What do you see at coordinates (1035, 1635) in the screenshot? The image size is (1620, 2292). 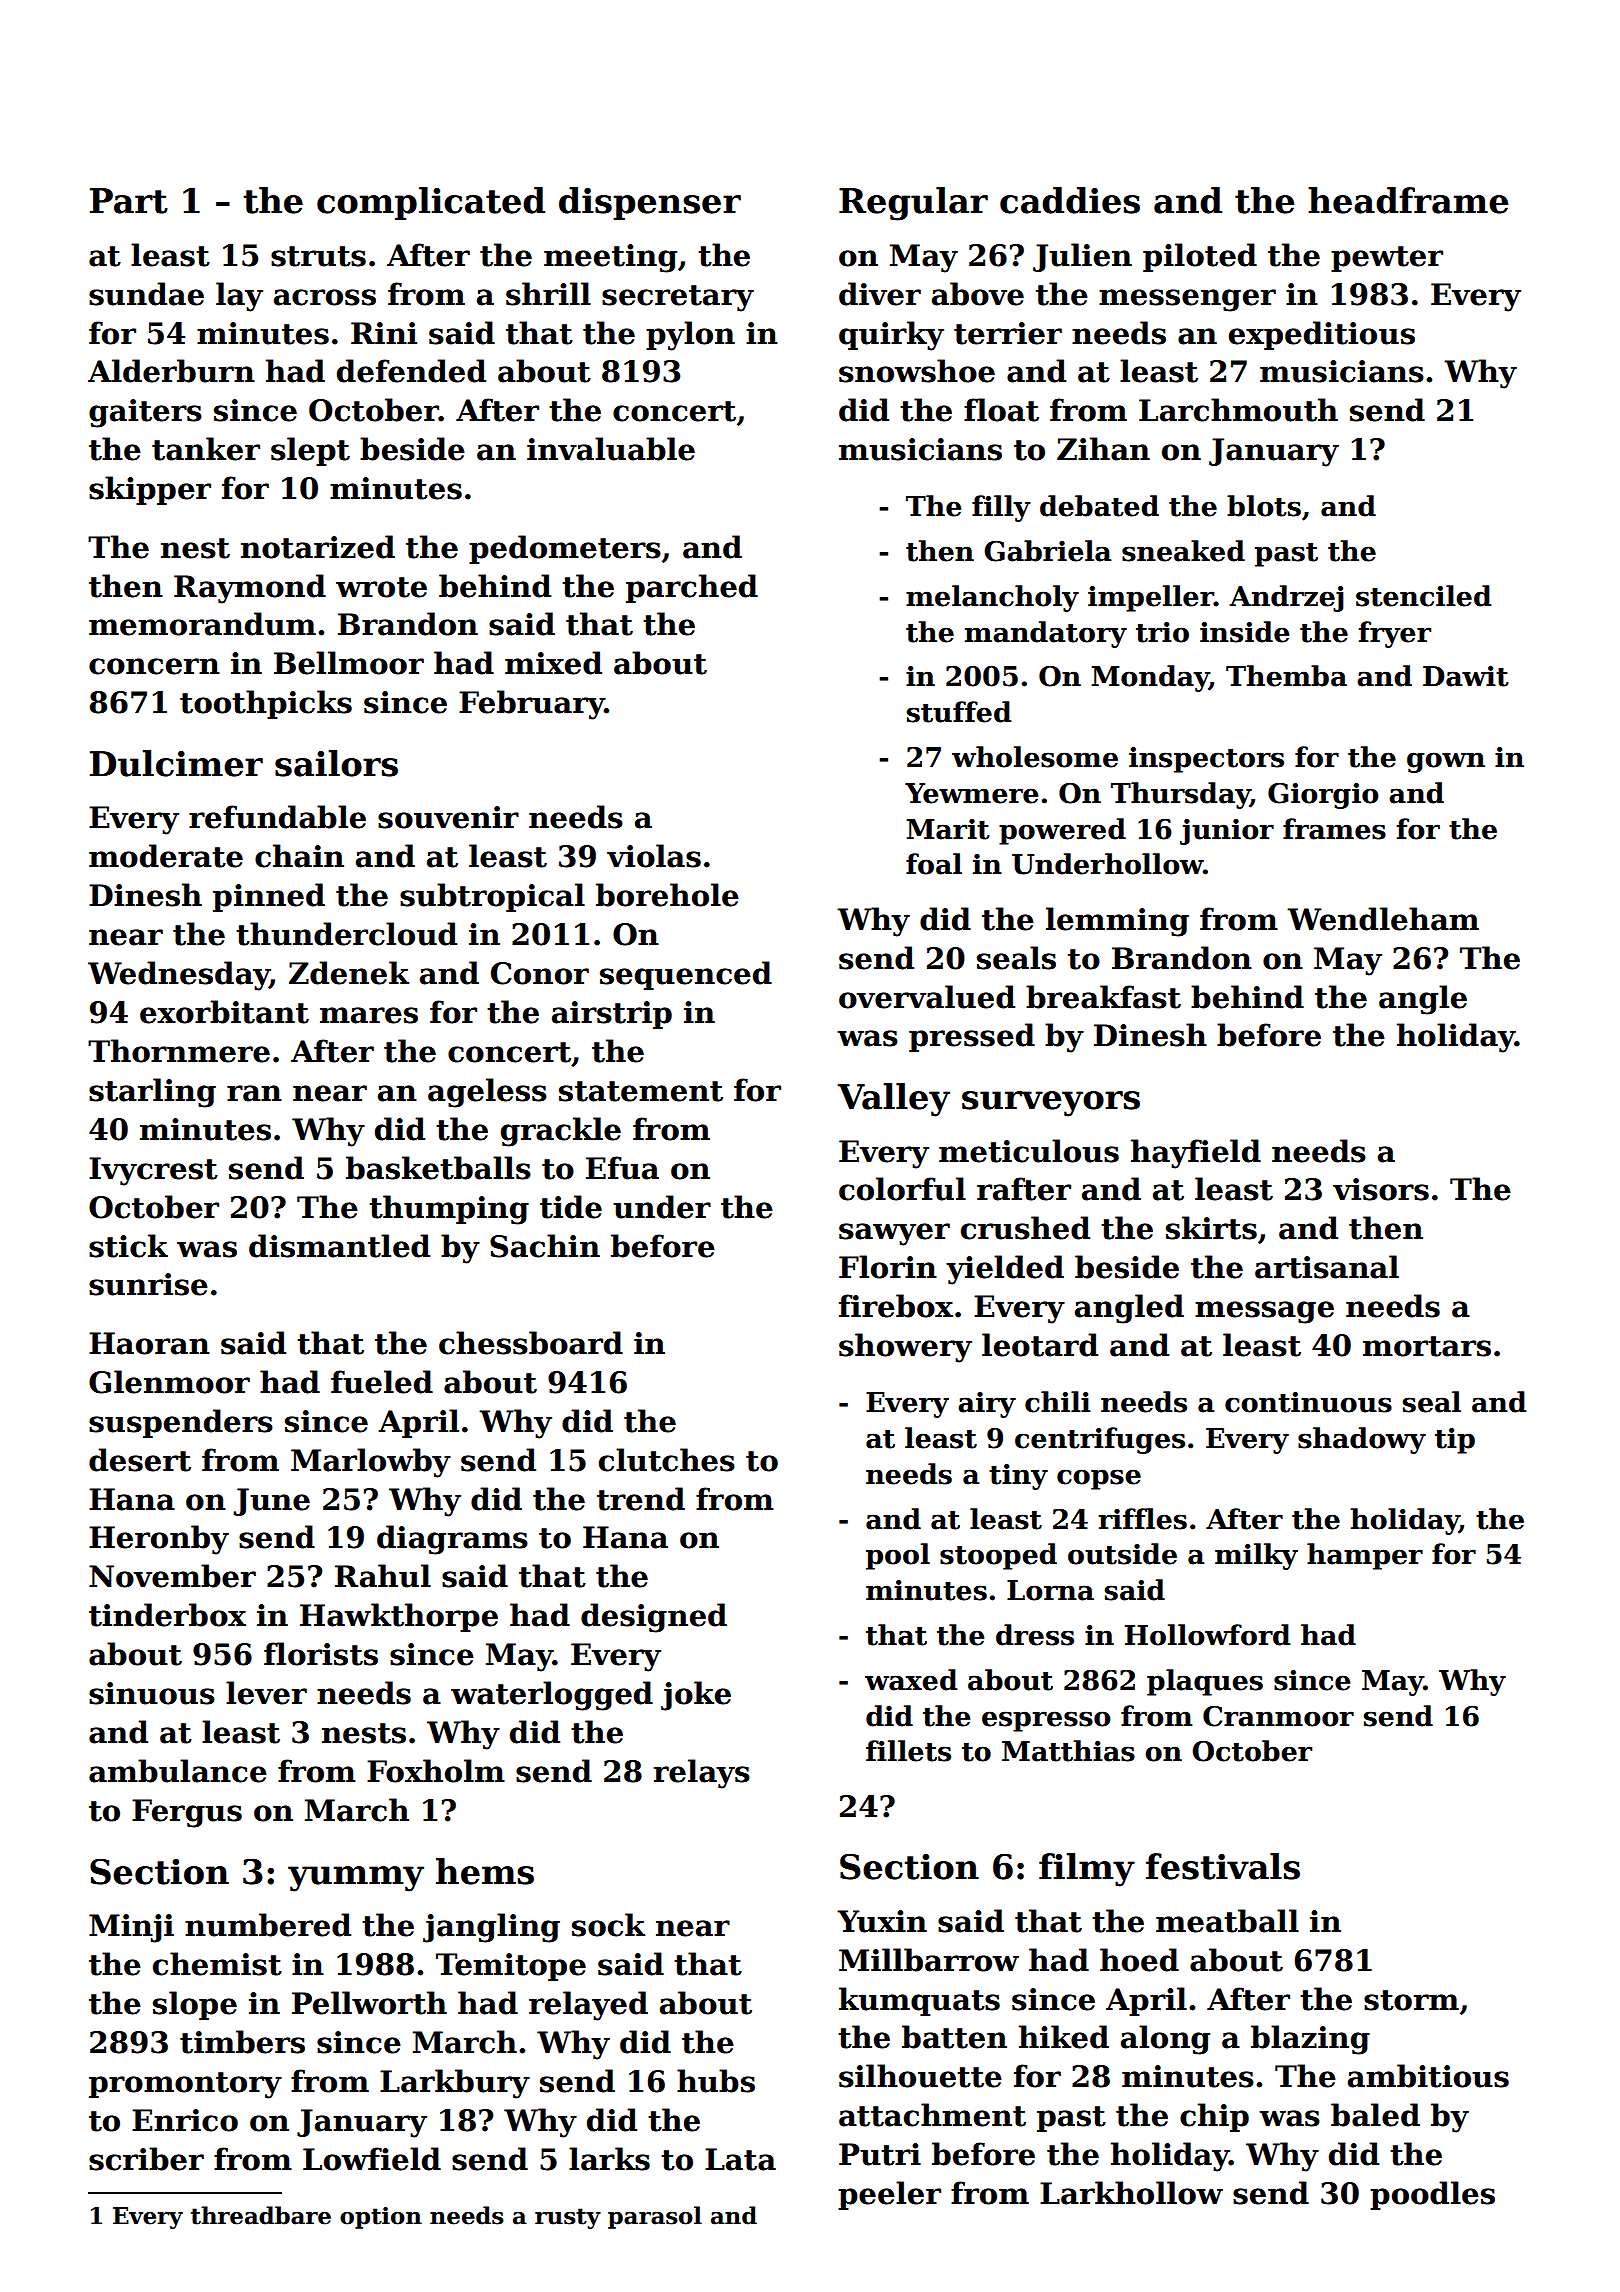 I see `dress` at bounding box center [1035, 1635].
